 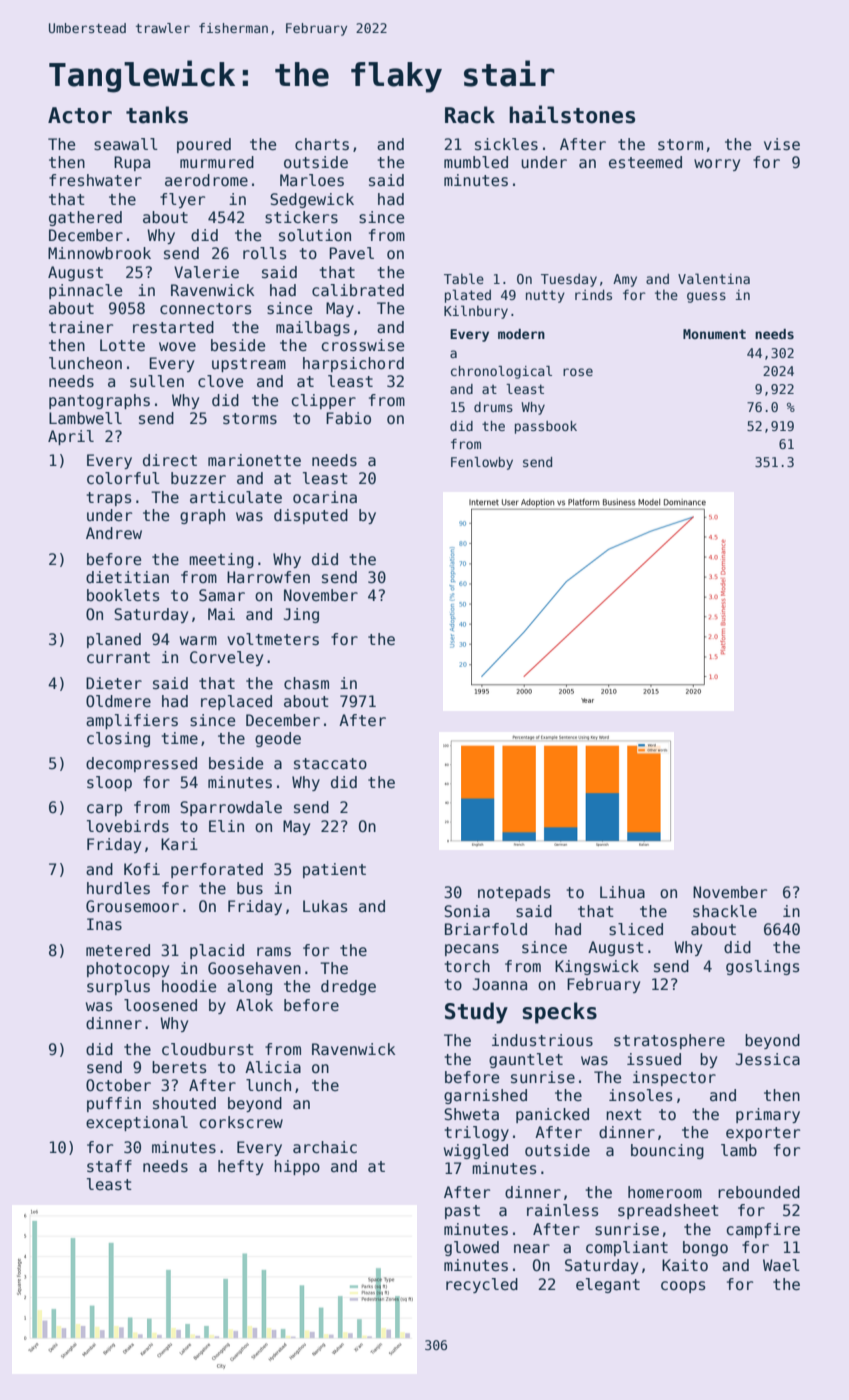 I want to click on dredge, so click(x=348, y=987).
